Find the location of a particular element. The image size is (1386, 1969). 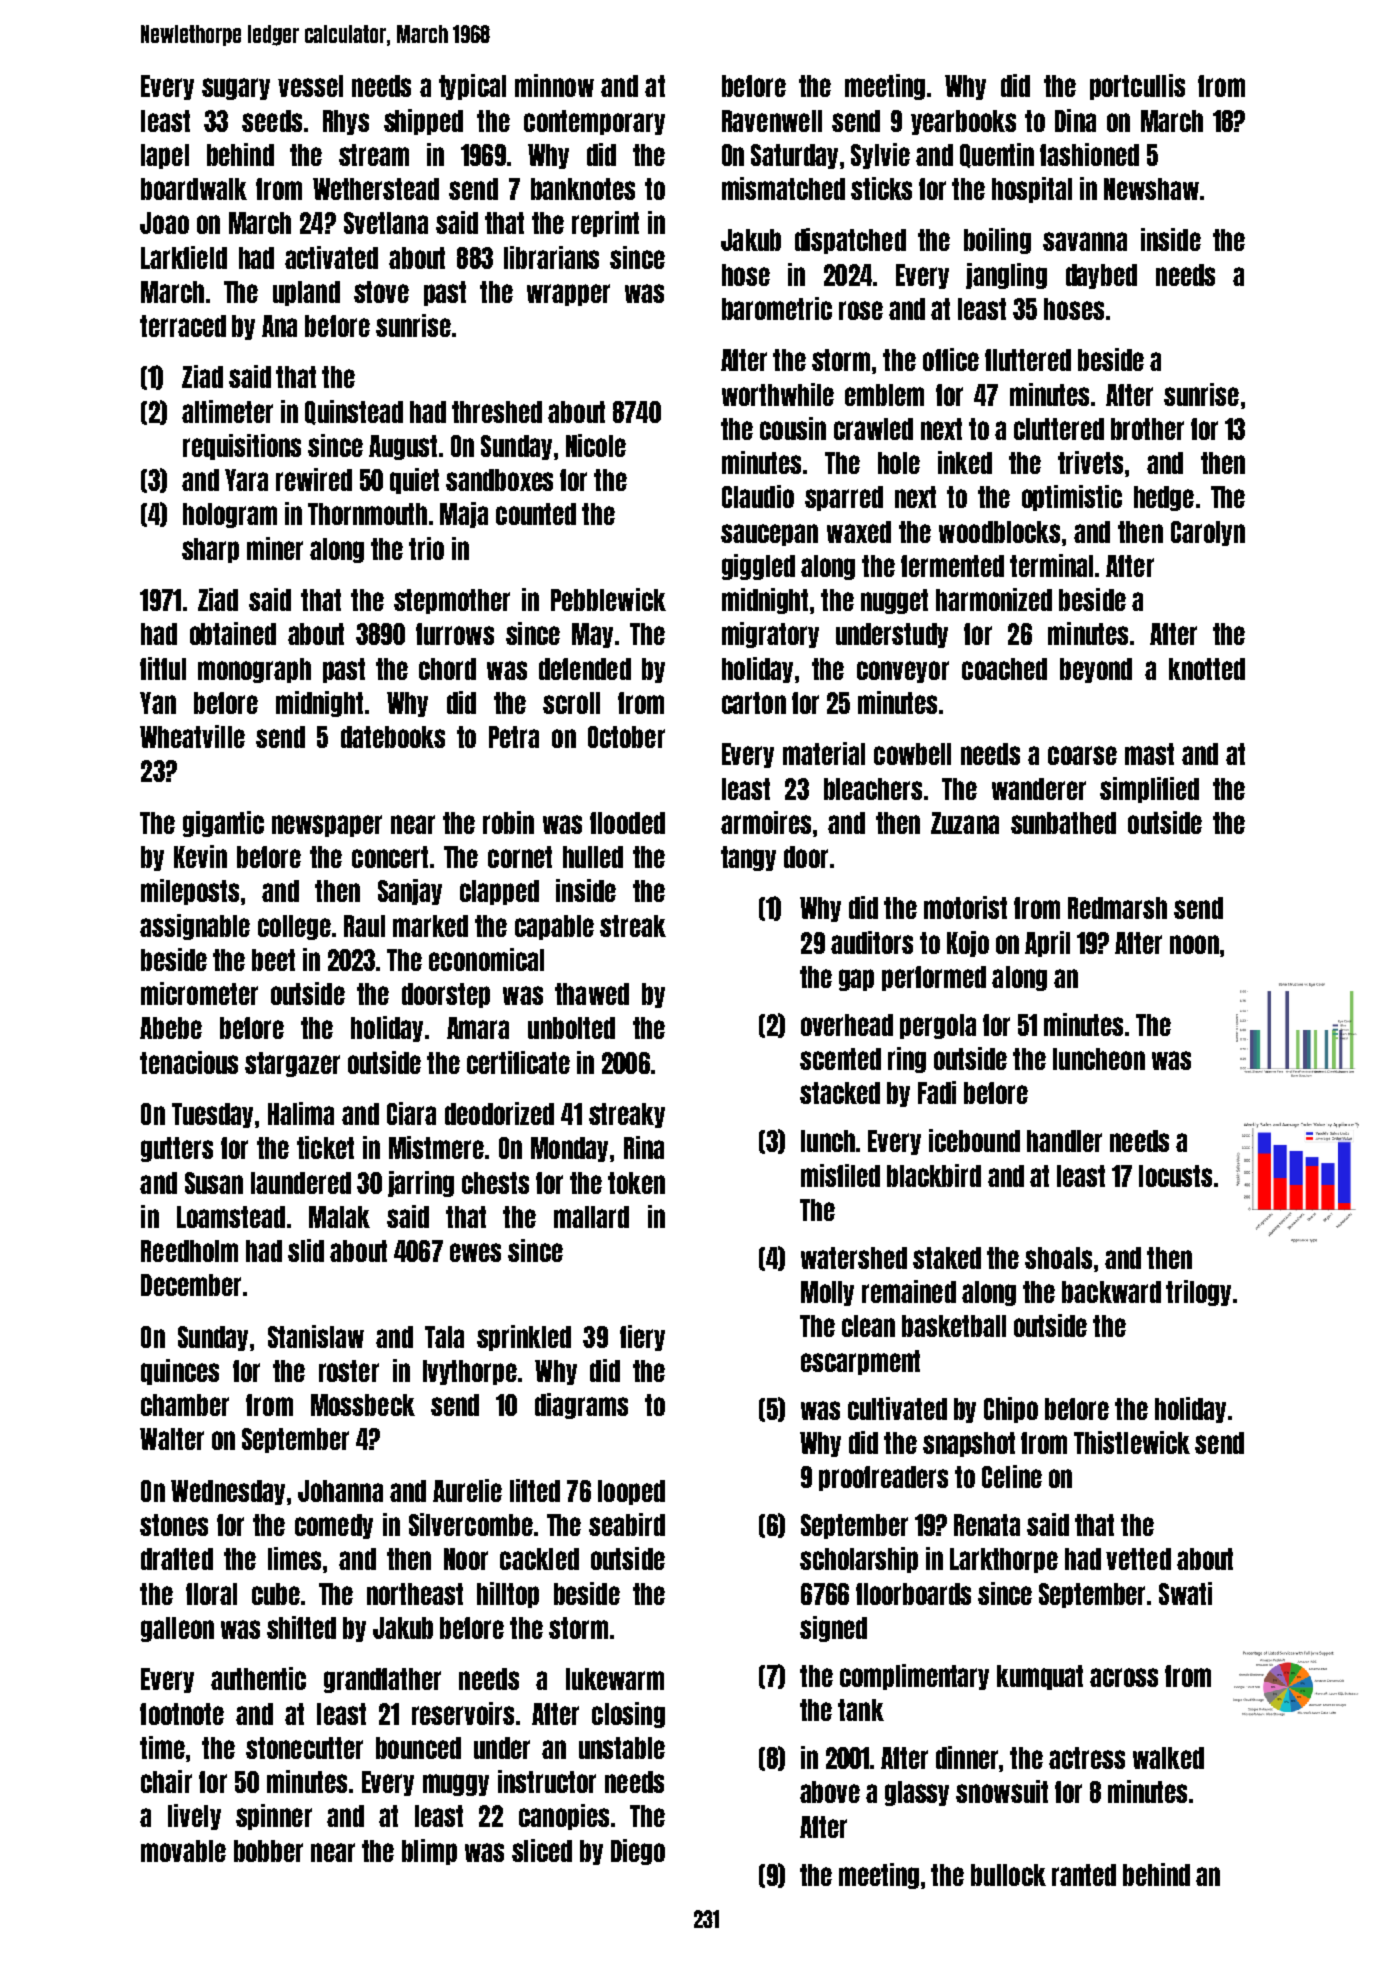

bullock is located at coordinates (1008, 1875).
